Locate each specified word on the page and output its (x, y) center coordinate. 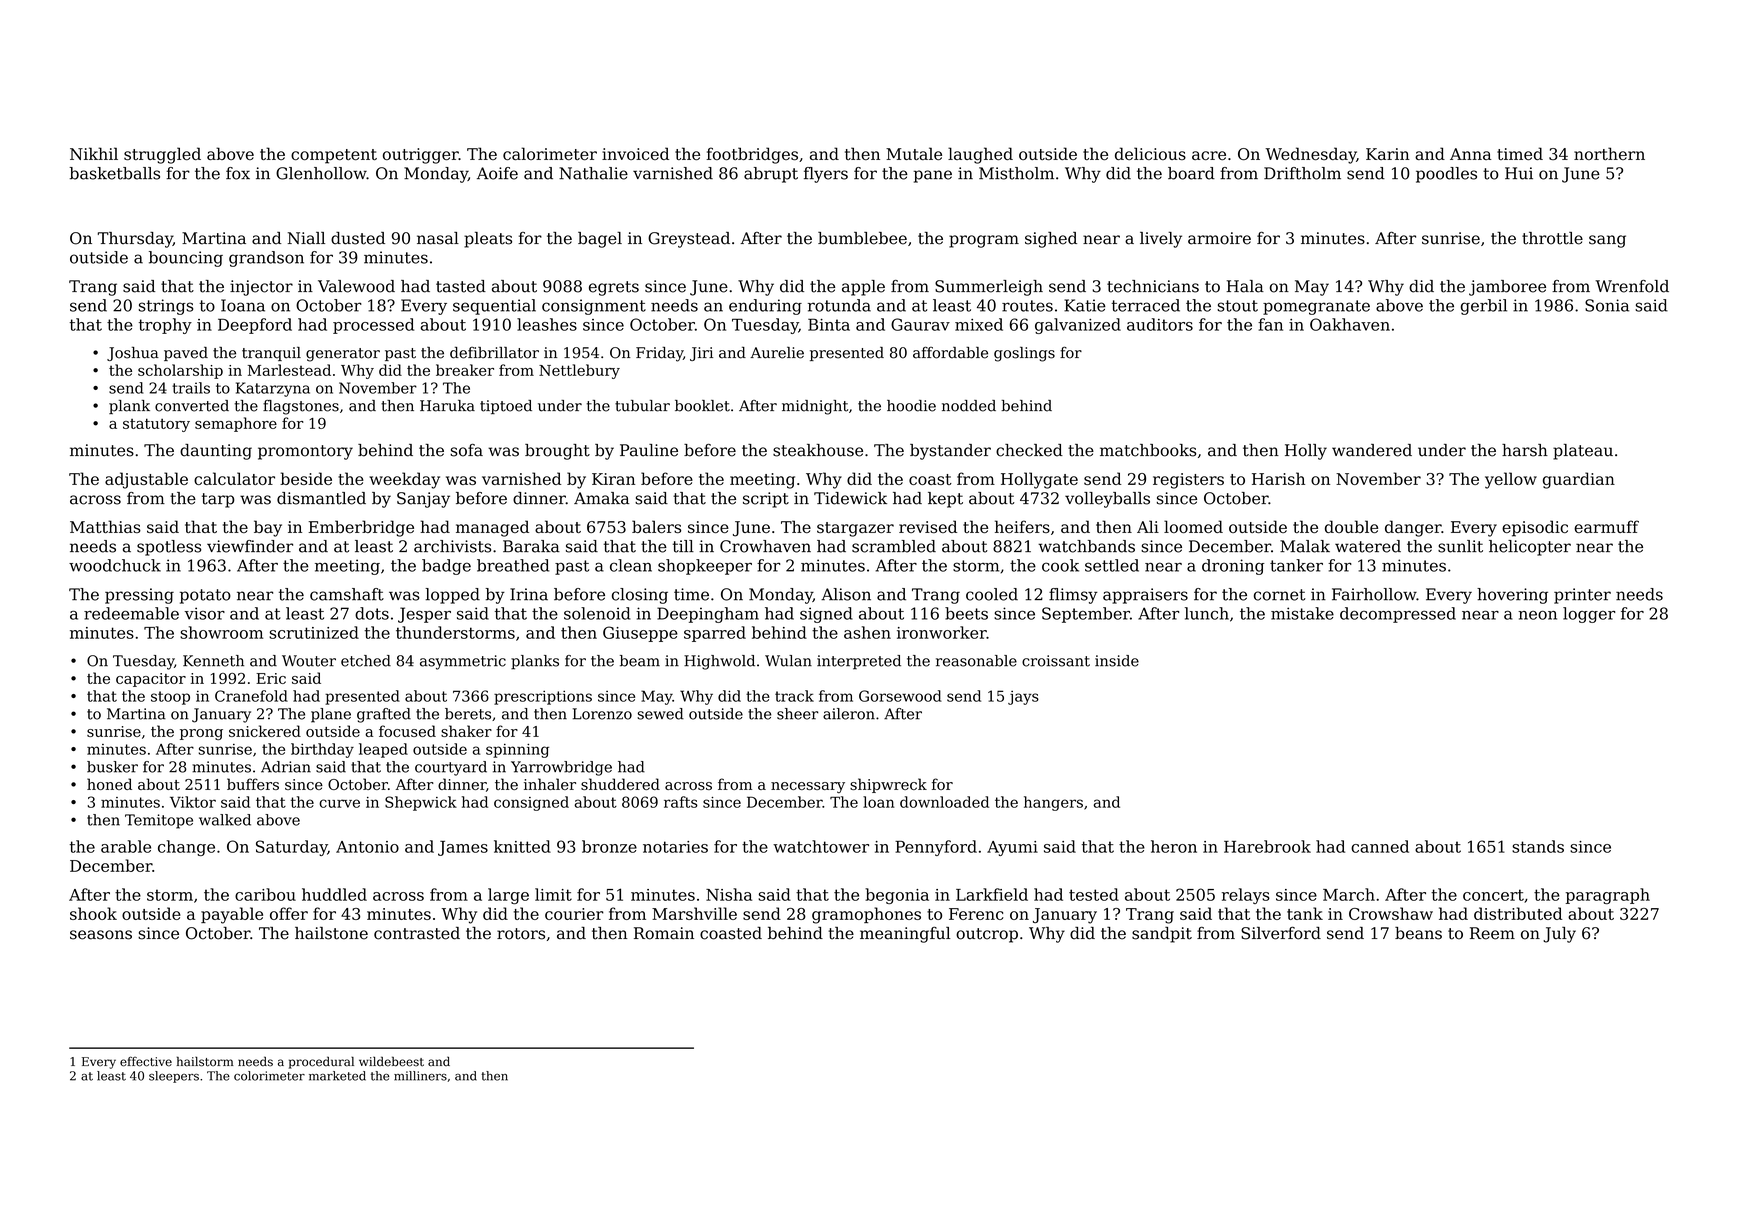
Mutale (914, 153)
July (1559, 935)
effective (146, 1061)
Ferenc (976, 914)
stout (1237, 306)
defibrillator (494, 353)
